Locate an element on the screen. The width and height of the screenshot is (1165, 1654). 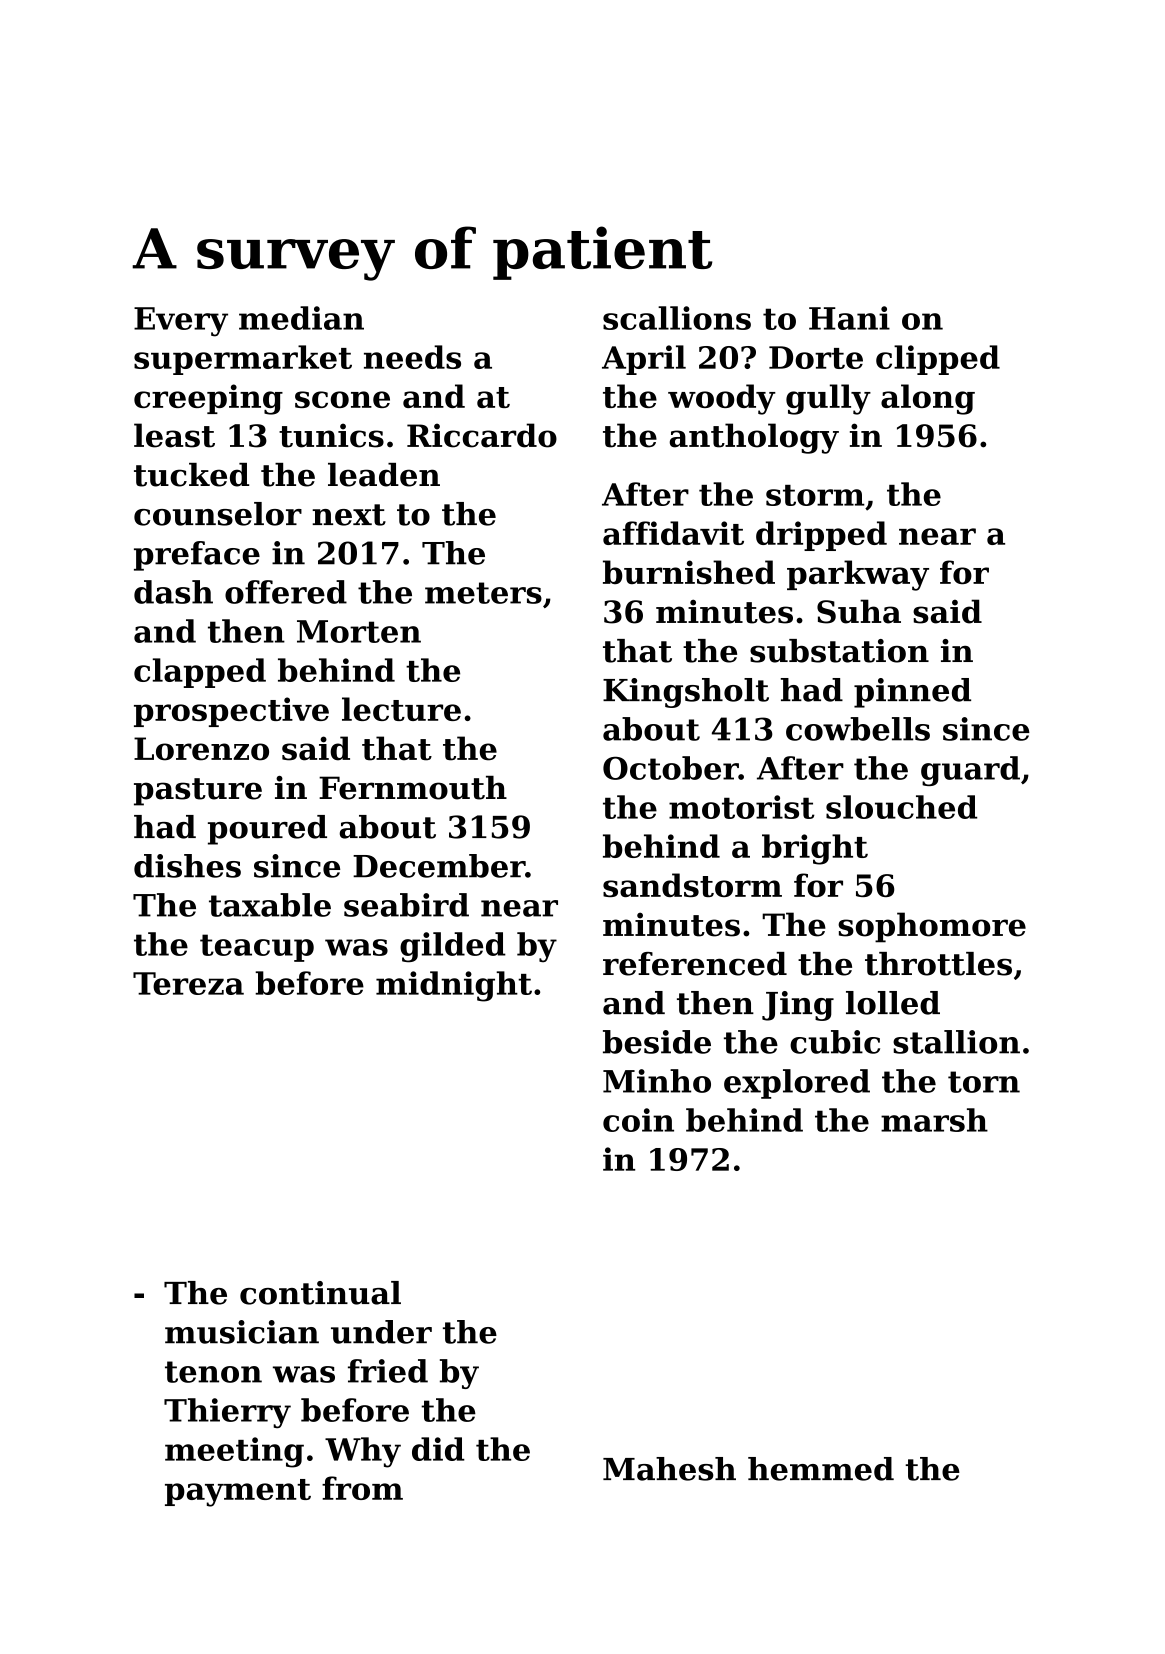
Dorte is located at coordinates (816, 357).
